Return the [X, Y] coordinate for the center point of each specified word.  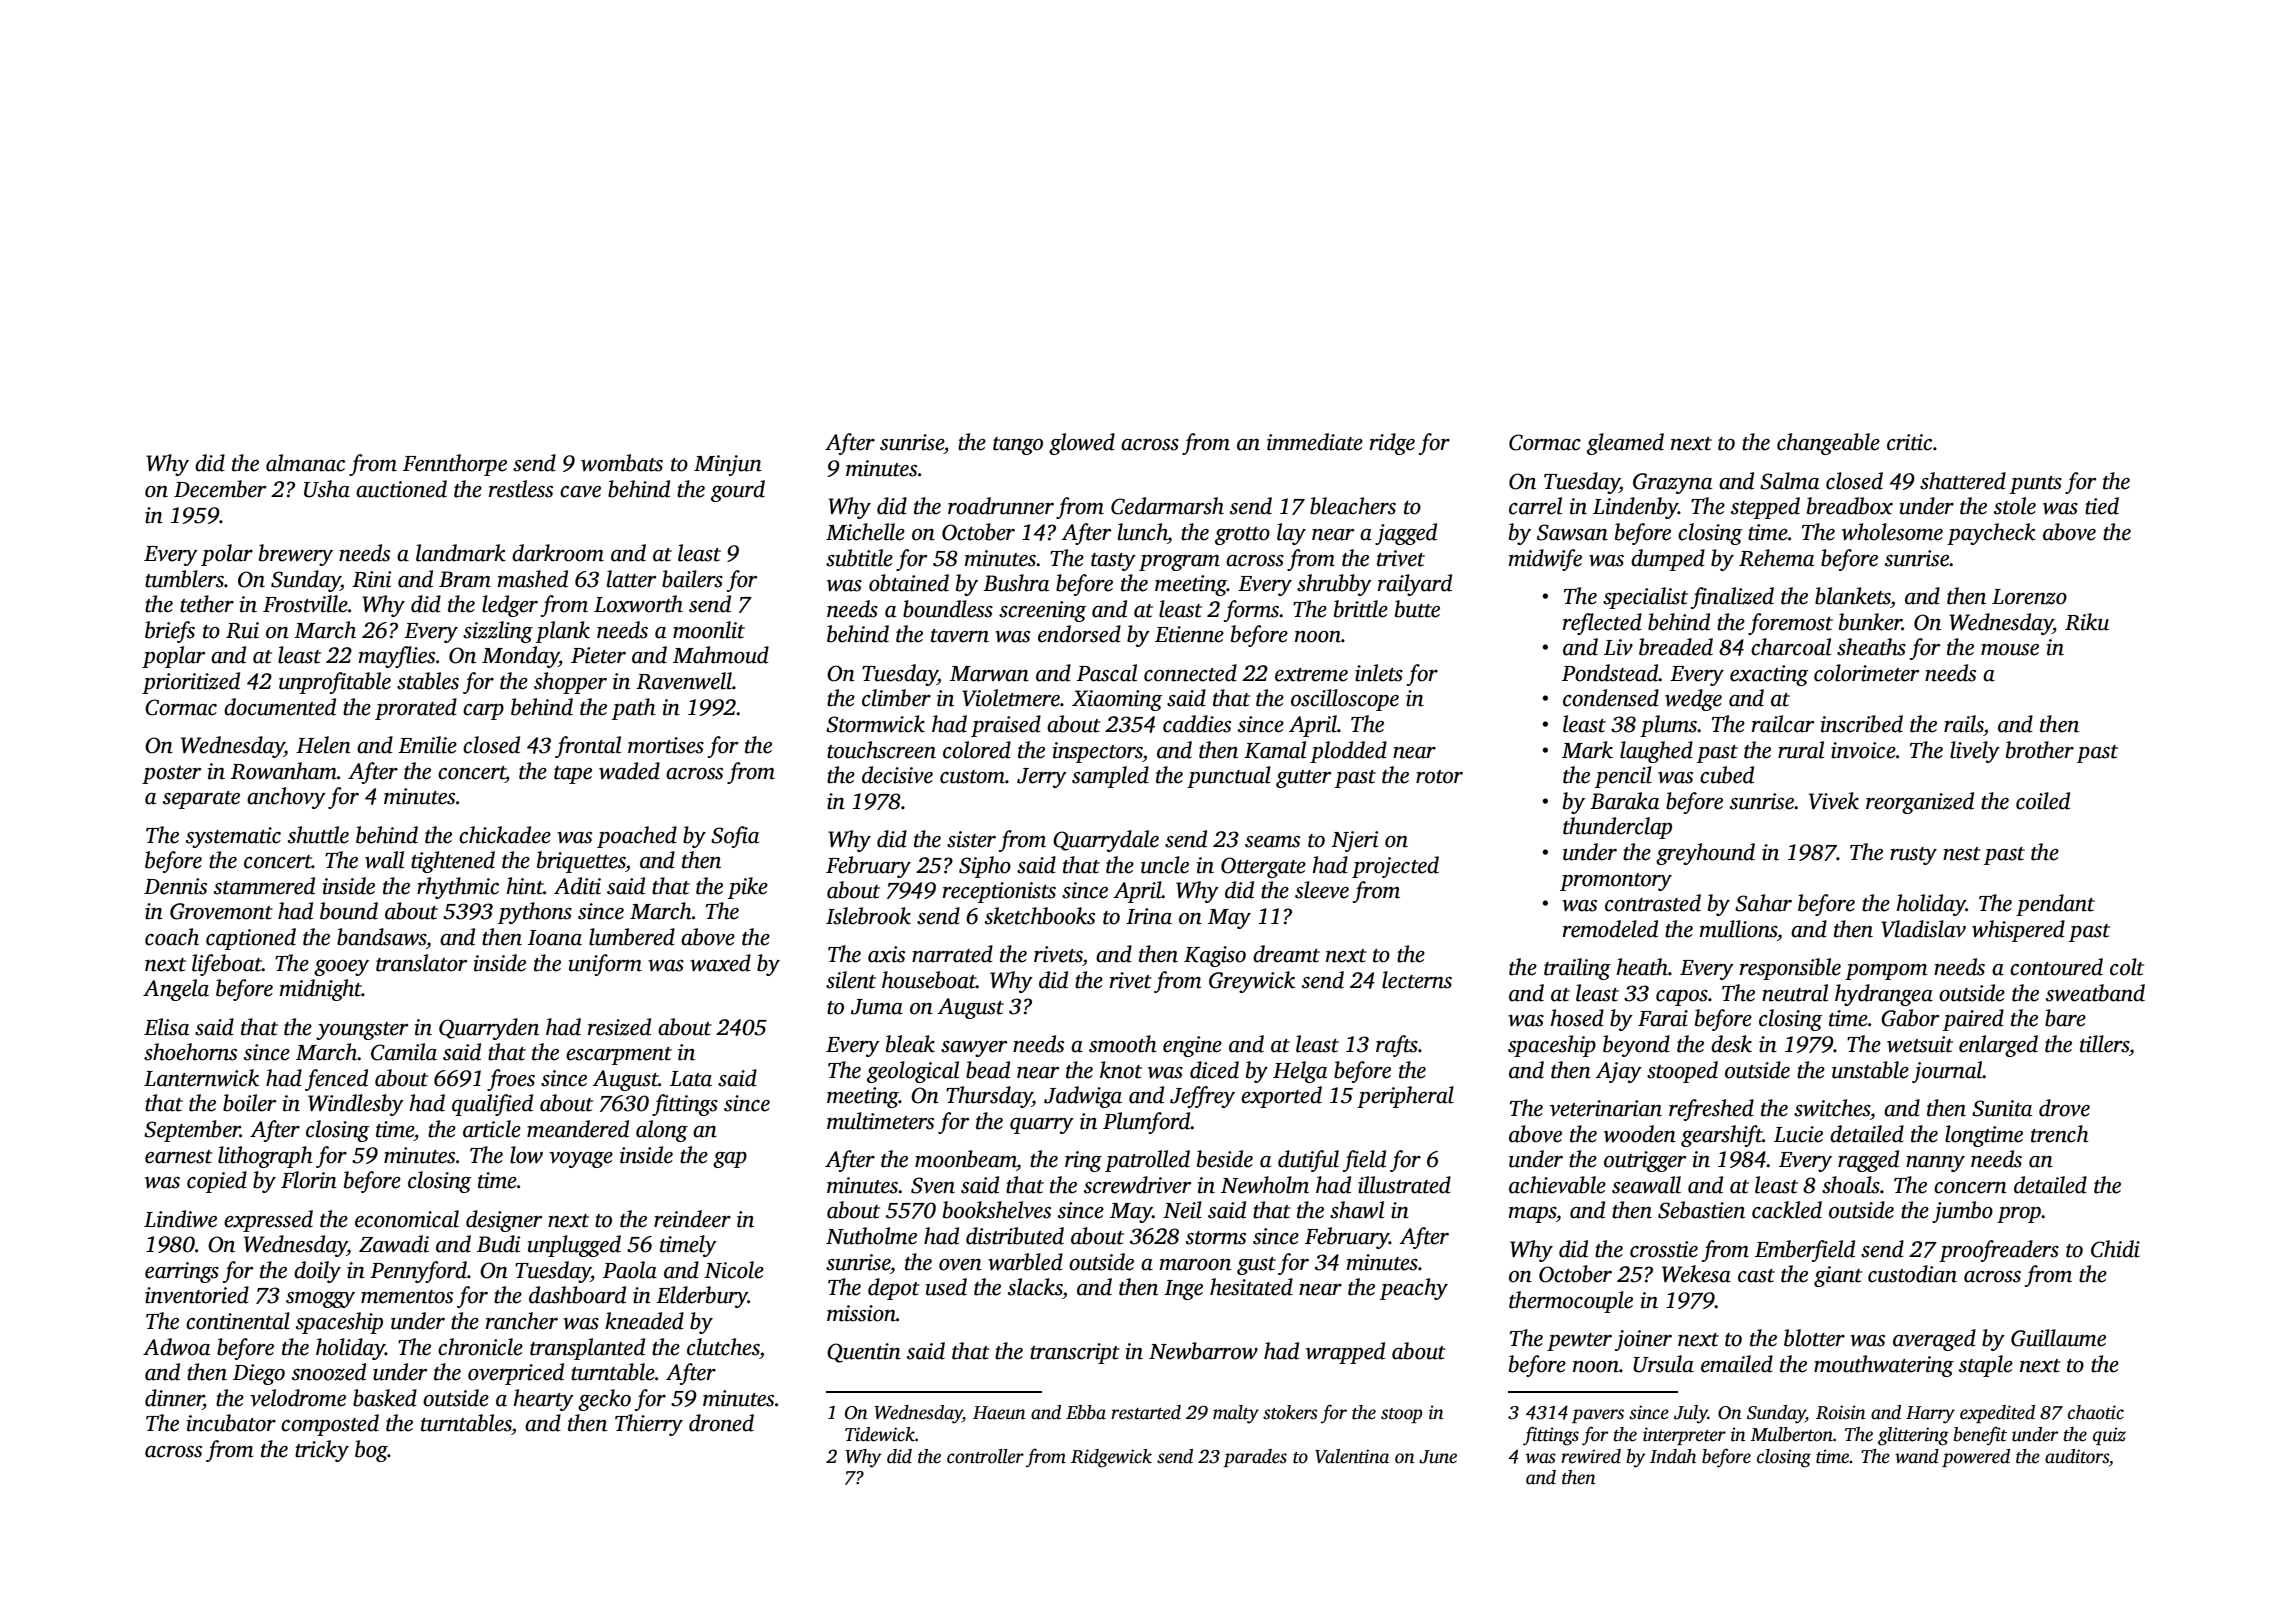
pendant [2055, 905]
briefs [170, 632]
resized [619, 1027]
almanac [305, 463]
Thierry [649, 1425]
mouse [2010, 650]
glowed [1082, 444]
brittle [1361, 609]
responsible [1790, 969]
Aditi [577, 886]
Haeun [999, 1413]
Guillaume [2058, 1338]
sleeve [1322, 890]
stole [2015, 506]
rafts [1397, 1046]
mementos [407, 1297]
